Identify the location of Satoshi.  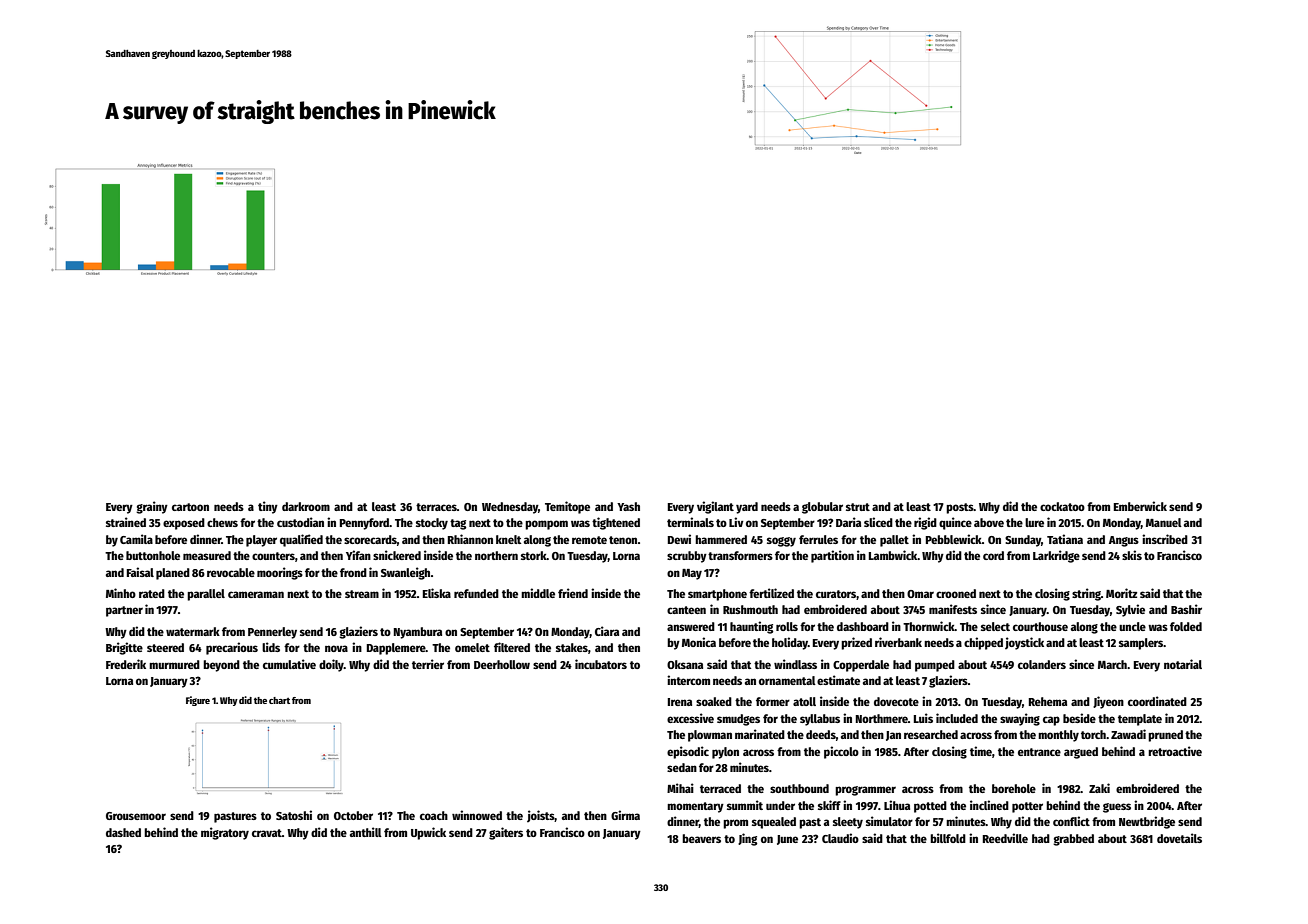
(294, 815).
